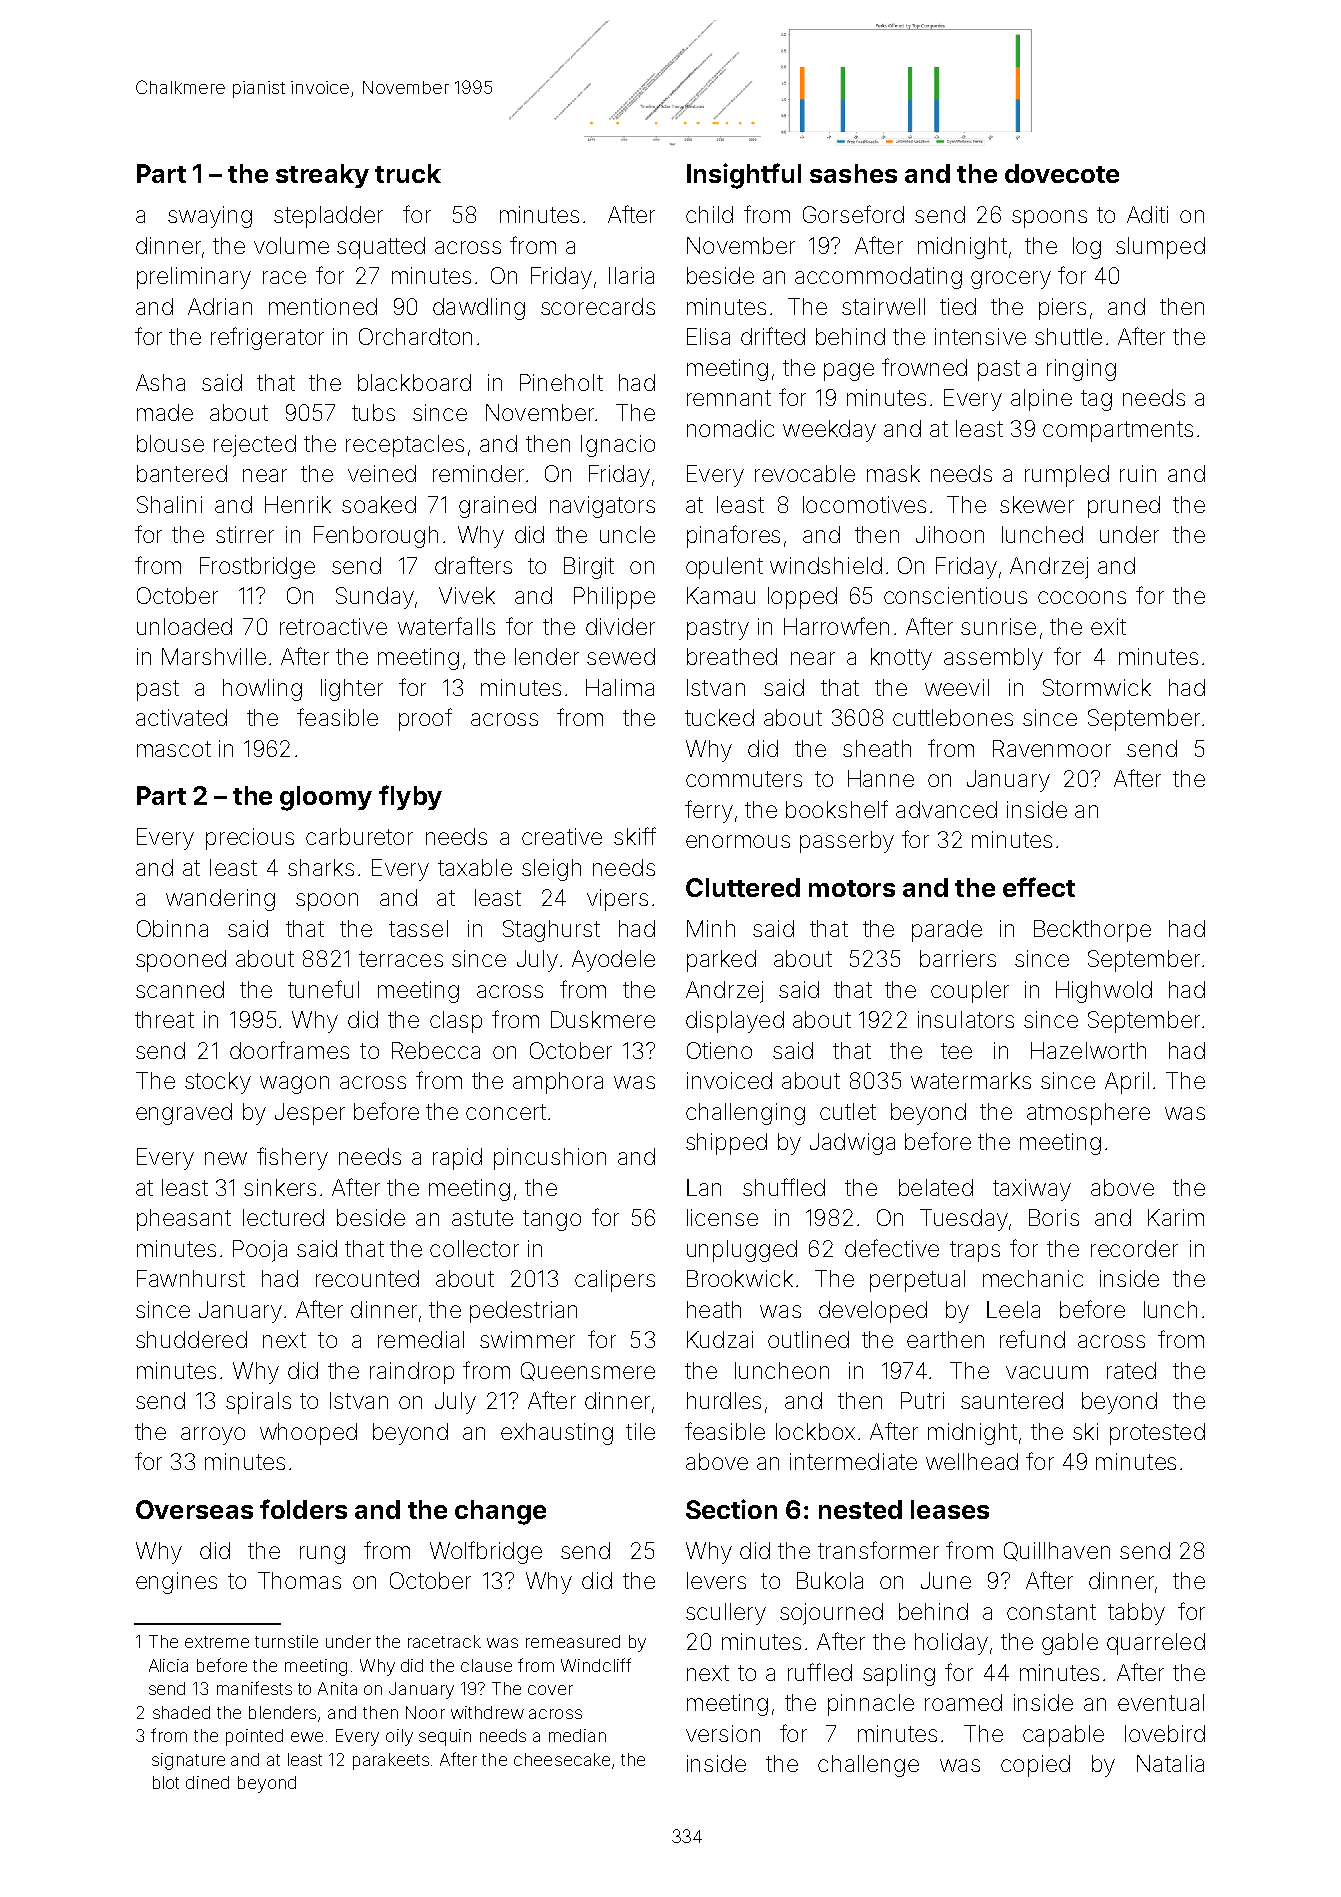  I want to click on arroyo, so click(213, 1436).
